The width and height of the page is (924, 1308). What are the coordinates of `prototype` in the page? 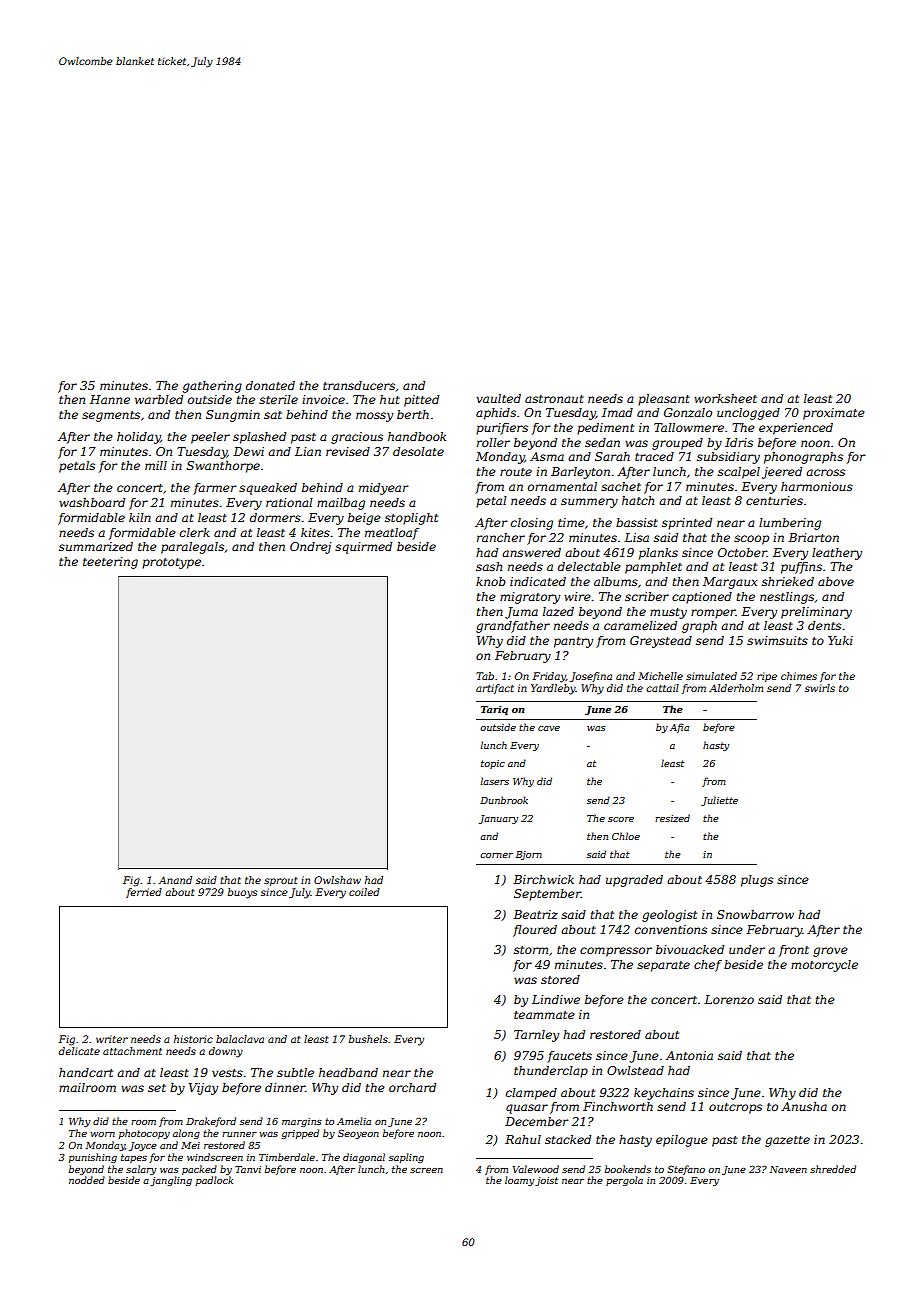 It's located at (171, 563).
